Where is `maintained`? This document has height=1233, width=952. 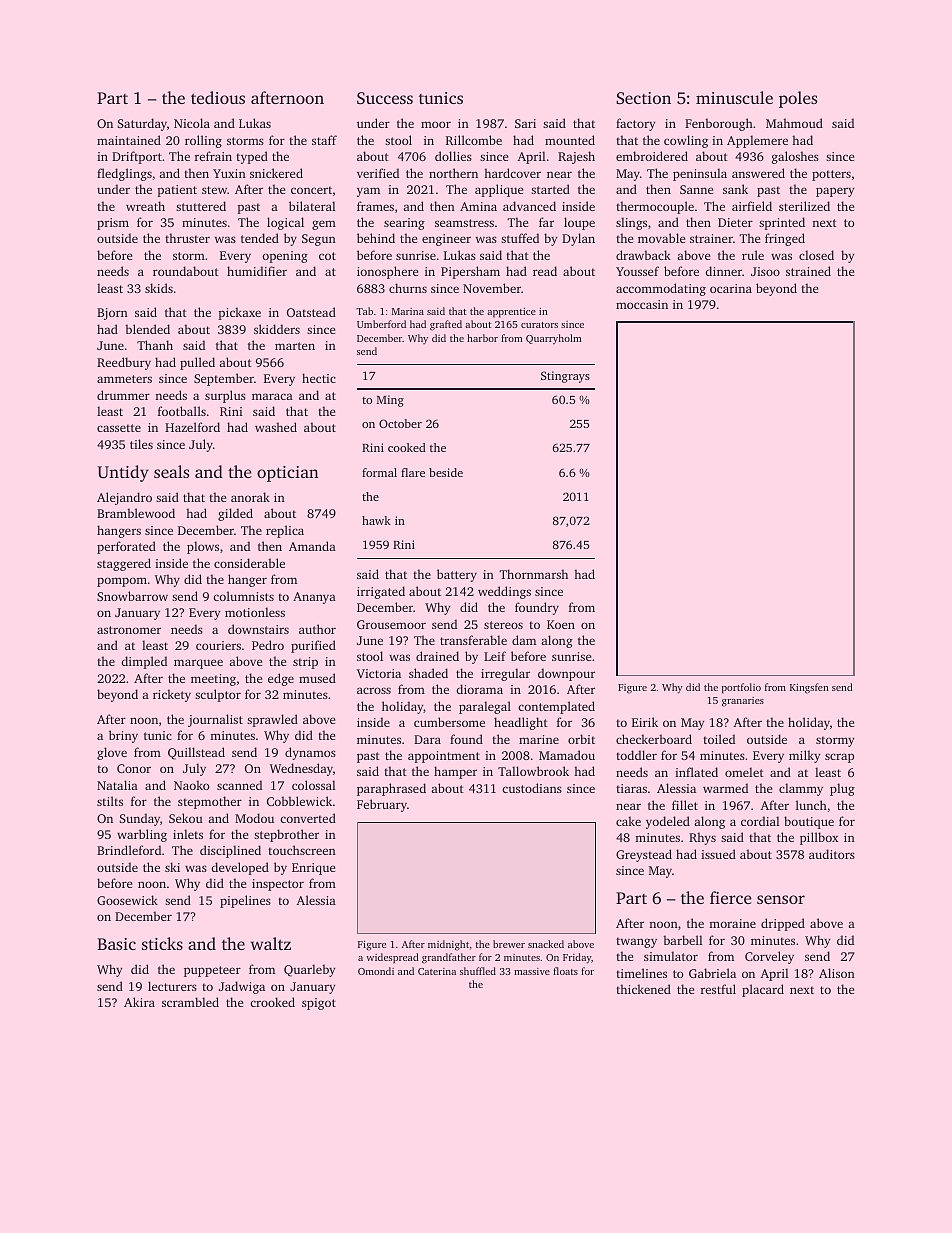
maintained is located at coordinates (129, 140).
